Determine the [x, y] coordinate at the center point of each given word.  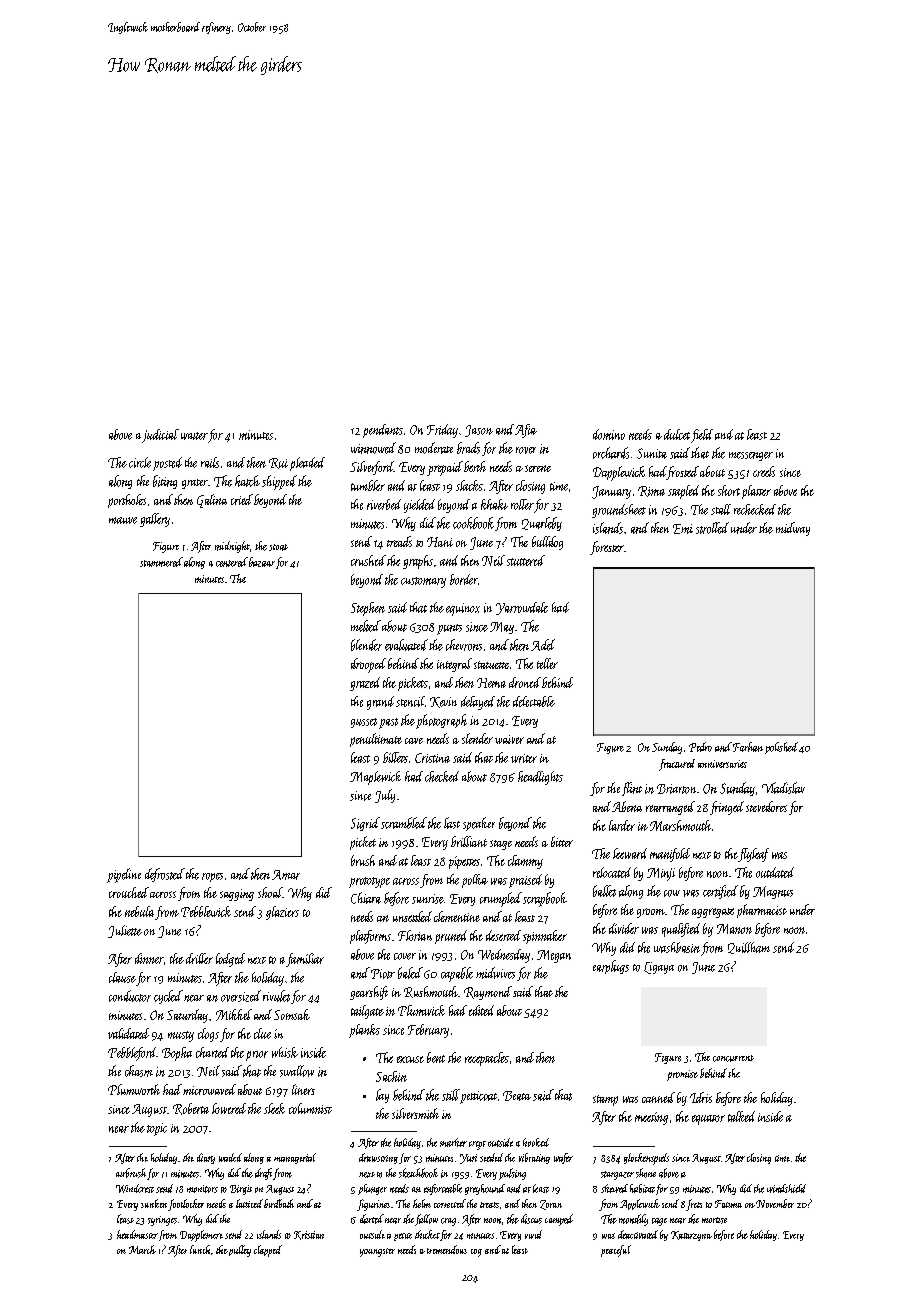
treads [399, 541]
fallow [426, 1220]
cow [672, 893]
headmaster [137, 1234]
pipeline [124, 875]
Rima [651, 491]
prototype [369, 882]
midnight [232, 547]
